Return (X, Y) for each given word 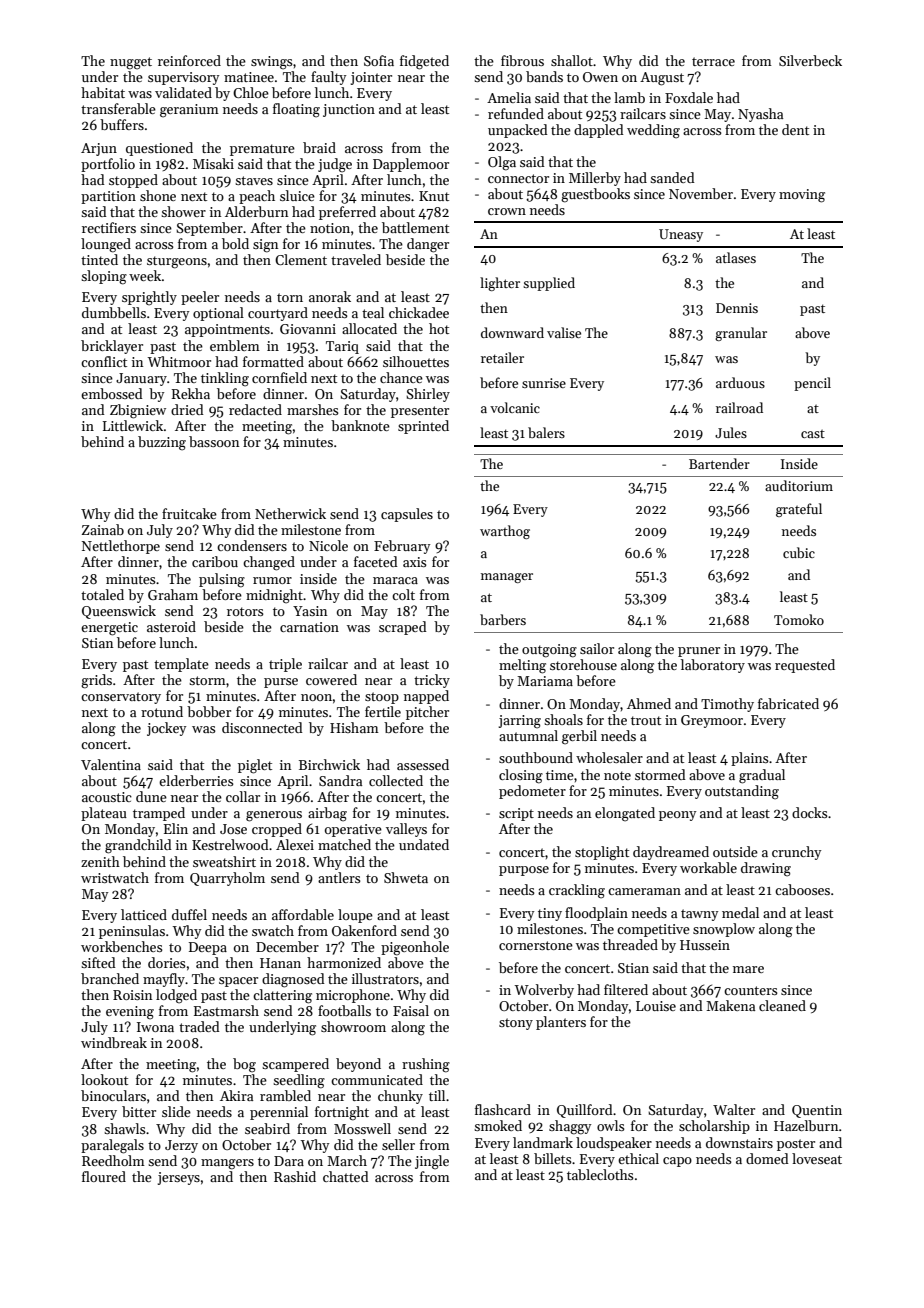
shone (158, 195)
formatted (273, 361)
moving (802, 196)
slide (176, 1111)
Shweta (406, 877)
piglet (255, 766)
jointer (371, 78)
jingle (432, 1162)
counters (751, 990)
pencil (812, 384)
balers (546, 432)
